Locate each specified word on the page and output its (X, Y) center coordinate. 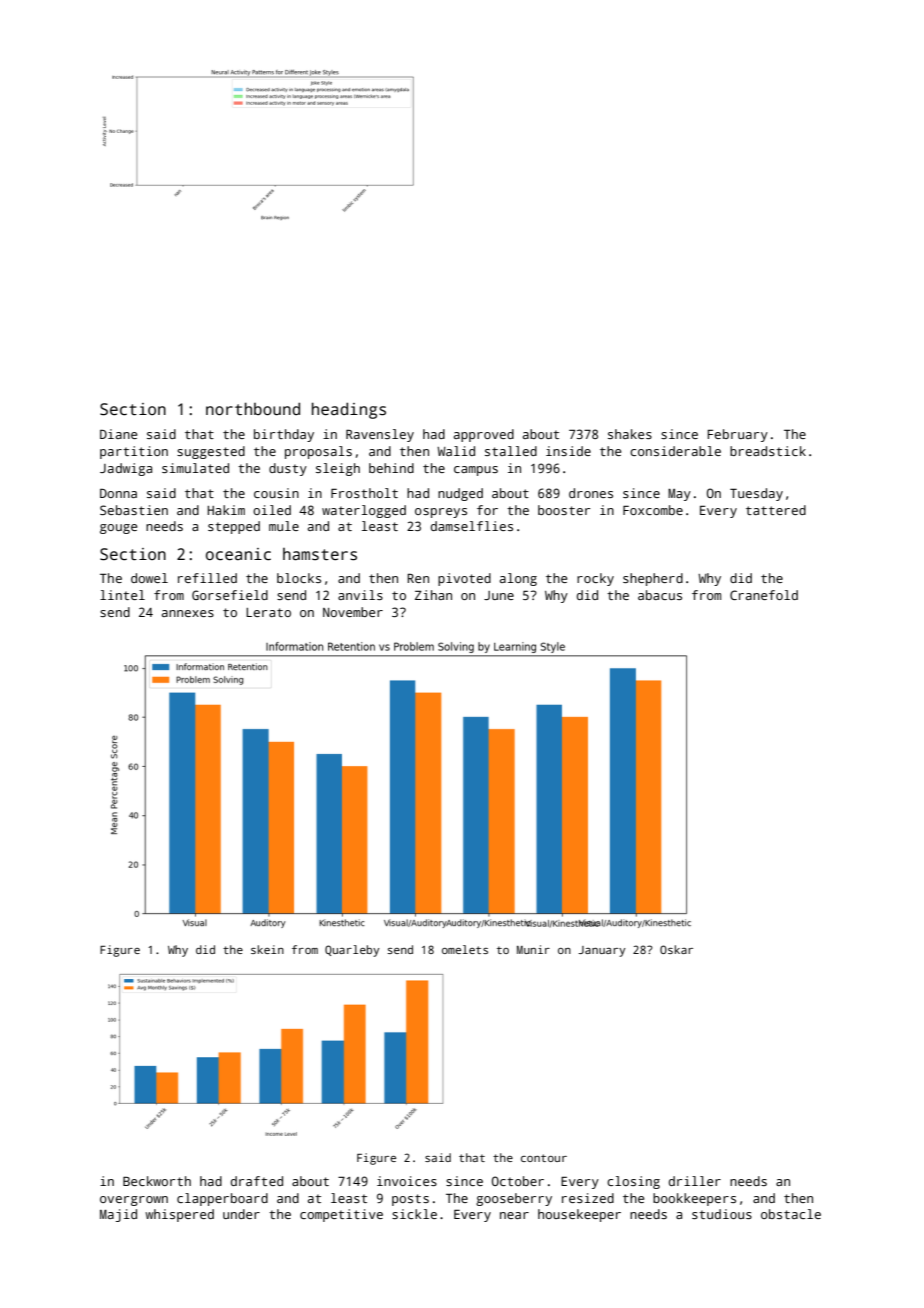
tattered (776, 510)
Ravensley (380, 435)
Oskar (676, 949)
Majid (118, 1215)
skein (267, 949)
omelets (465, 949)
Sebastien (134, 510)
